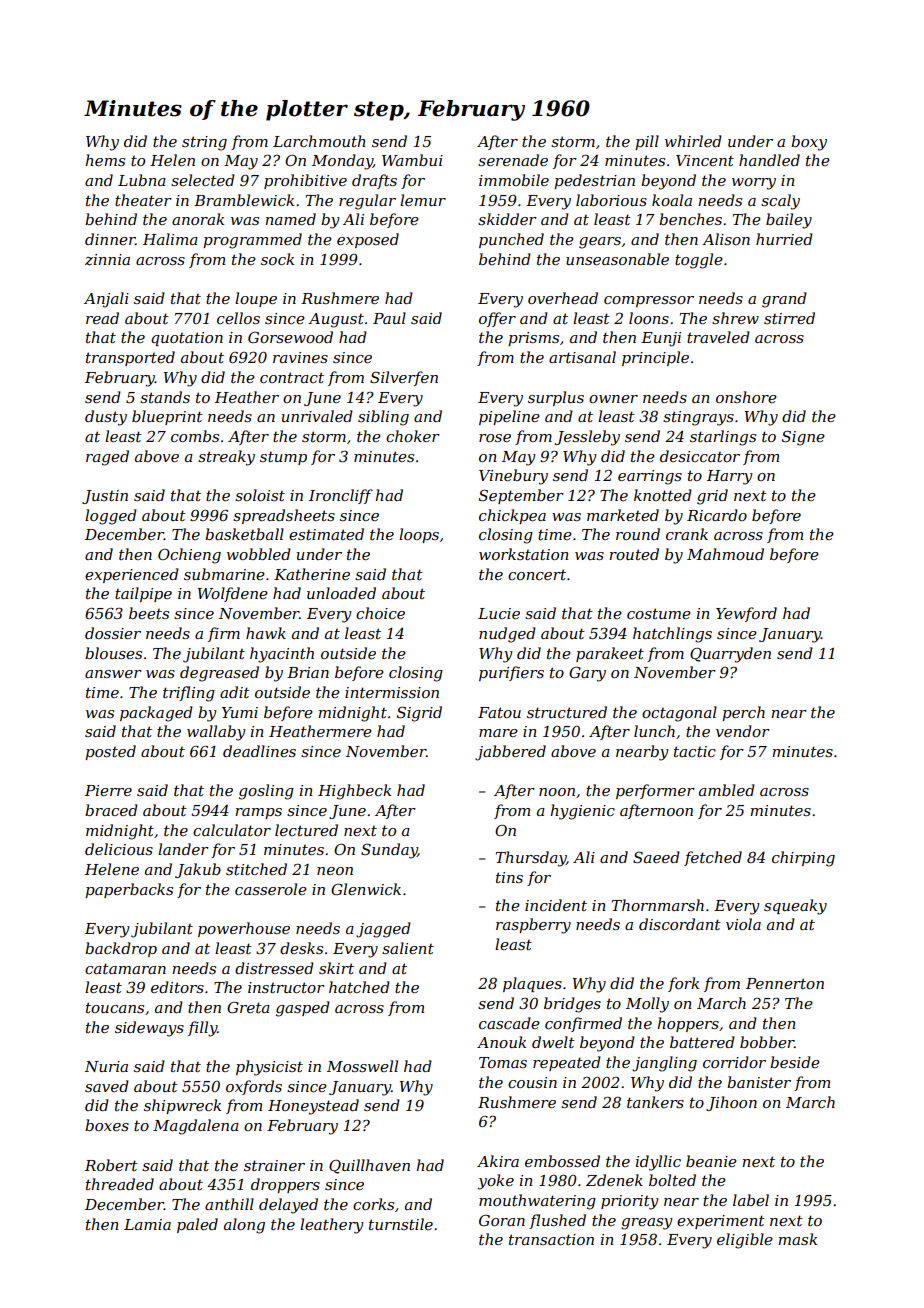  Describe the element at coordinates (551, 1239) in the screenshot. I see `transaction` at that location.
